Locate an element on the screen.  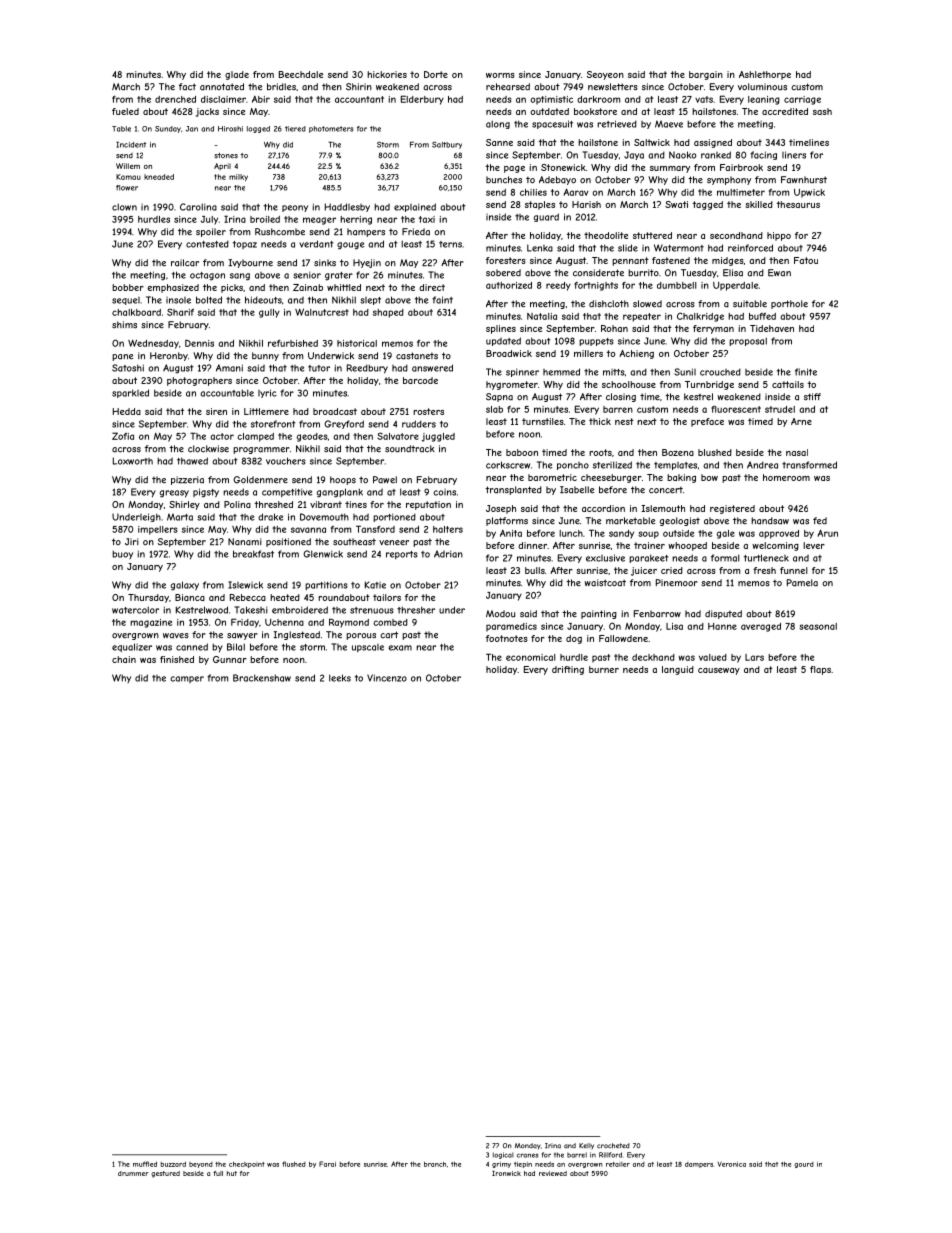
competitive is located at coordinates (287, 492).
